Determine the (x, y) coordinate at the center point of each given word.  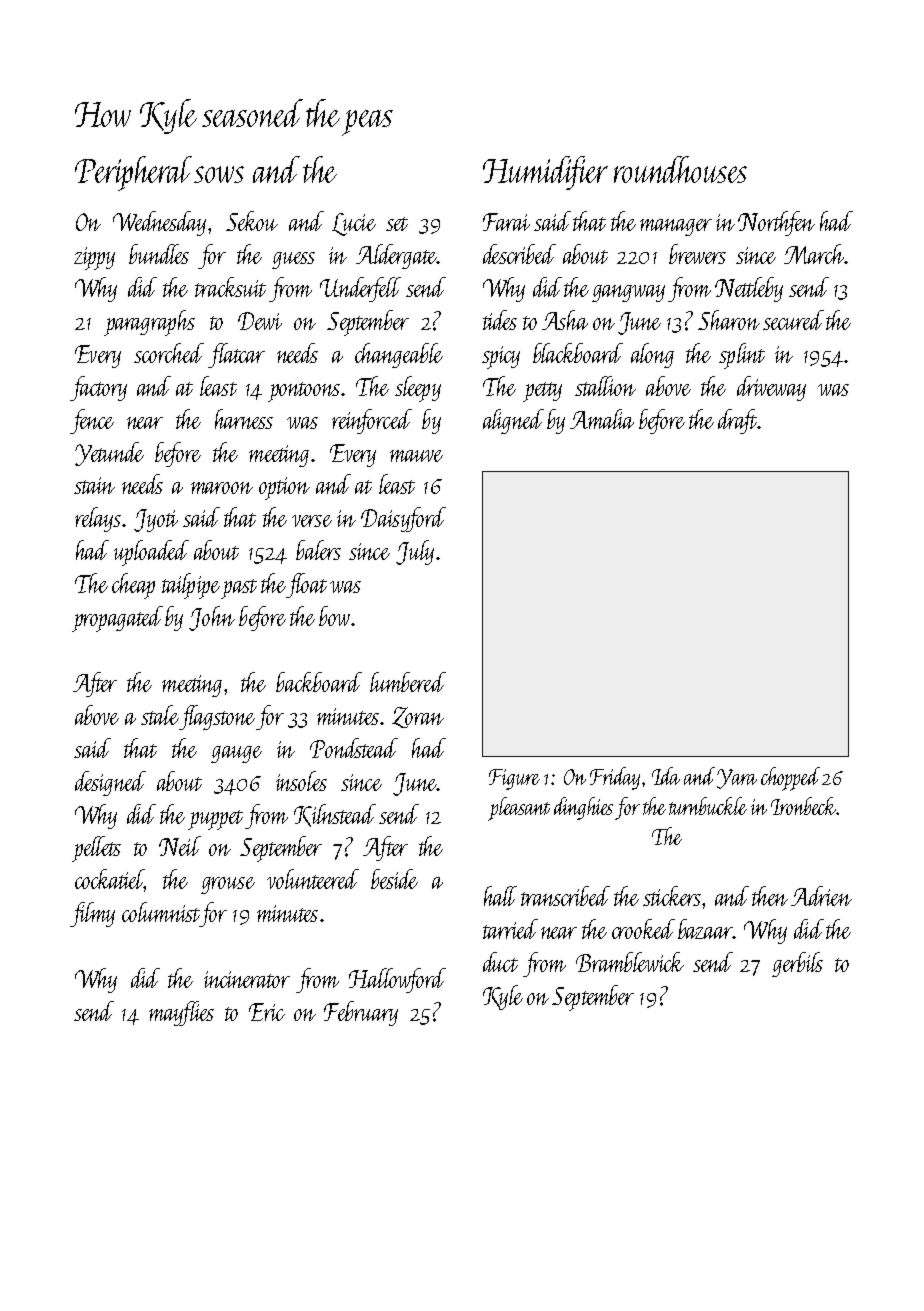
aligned (513, 421)
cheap (133, 586)
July (415, 552)
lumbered (408, 682)
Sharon (729, 320)
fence (92, 421)
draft (737, 421)
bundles (159, 254)
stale (160, 715)
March (814, 254)
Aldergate (396, 256)
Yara (737, 779)
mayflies (181, 1013)
